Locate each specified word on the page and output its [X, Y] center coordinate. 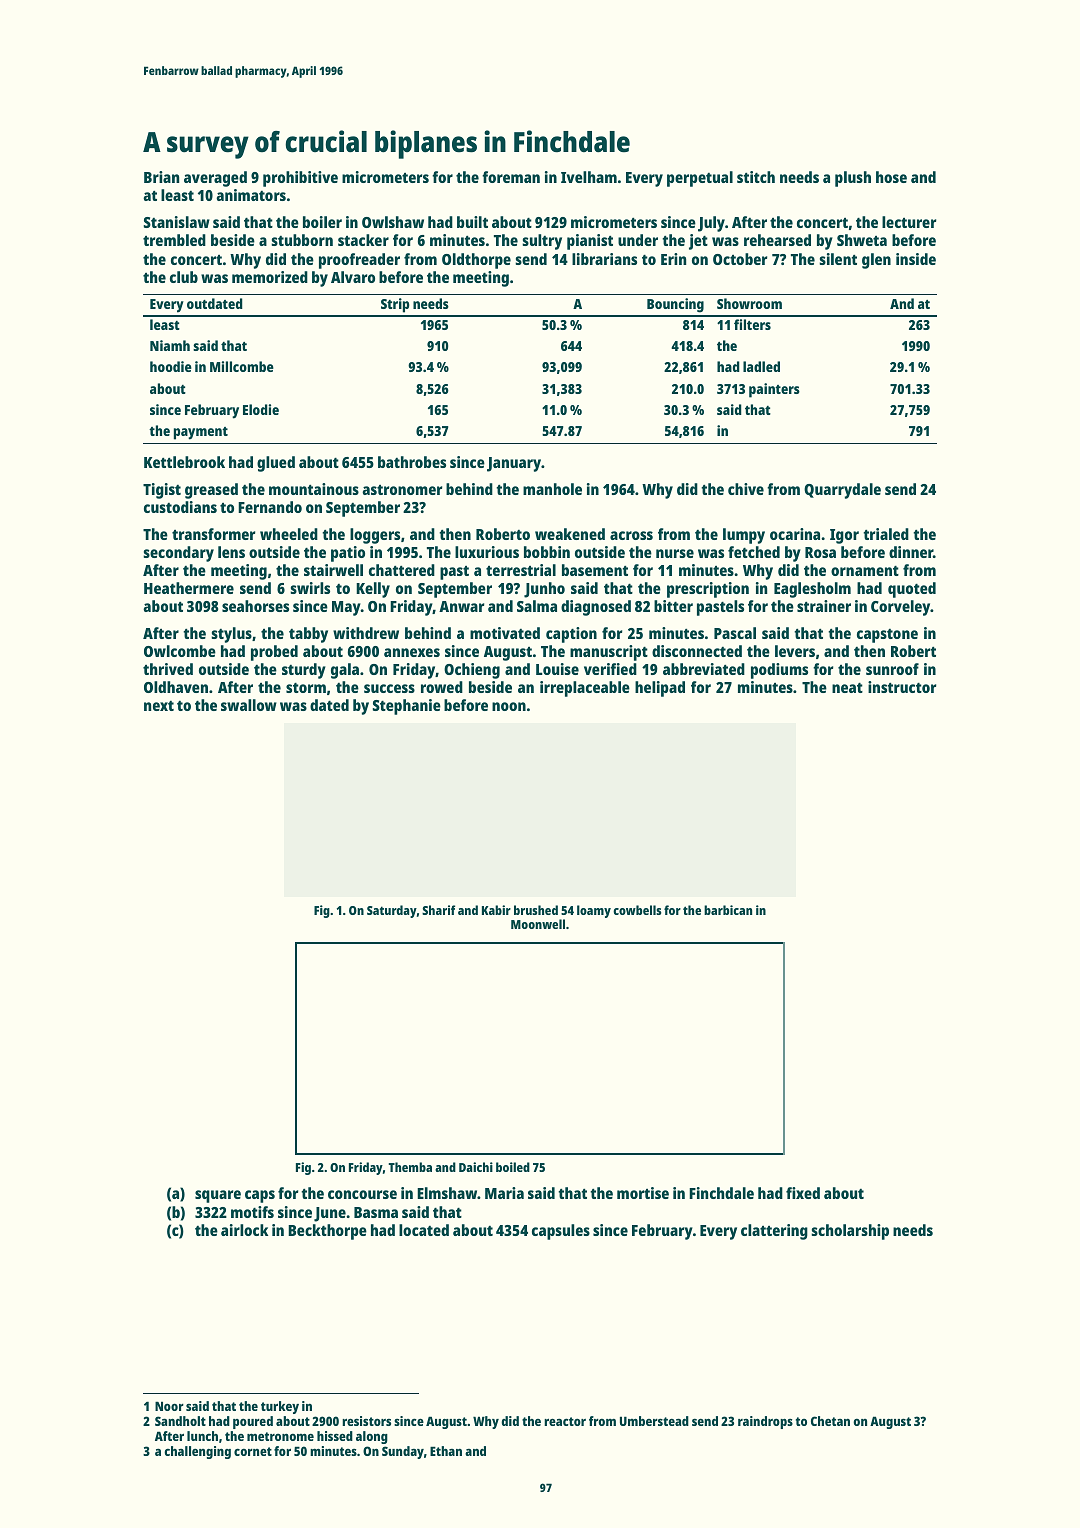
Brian [161, 177]
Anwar [461, 606]
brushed [536, 910]
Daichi [476, 1167]
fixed [803, 1193]
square [218, 1196]
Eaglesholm [812, 590]
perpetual [700, 179]
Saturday [392, 911]
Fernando [270, 507]
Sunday [403, 1452]
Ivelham [589, 177]
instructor [902, 687]
